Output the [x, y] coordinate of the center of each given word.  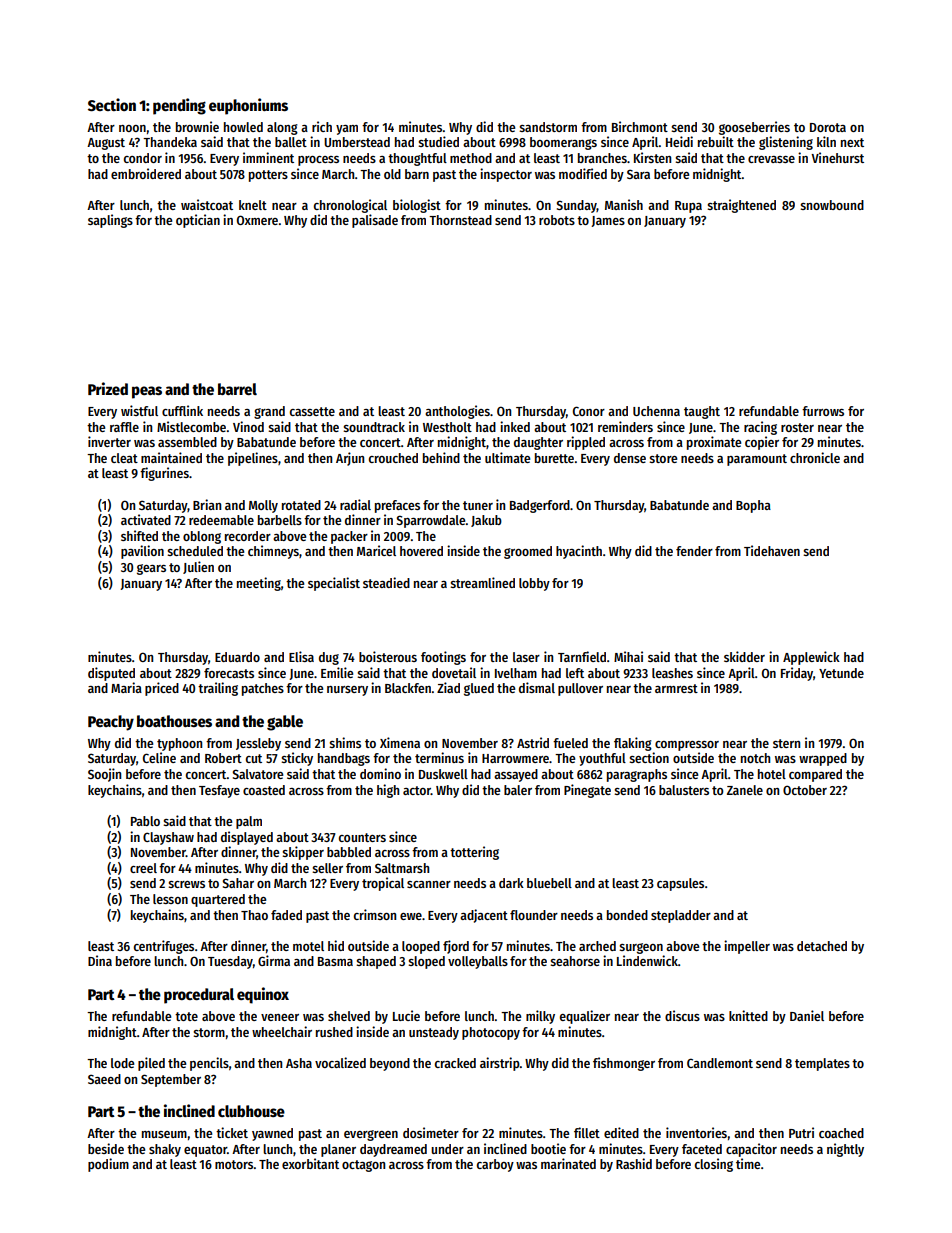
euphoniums [248, 106]
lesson [170, 899]
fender [694, 551]
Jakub [486, 521]
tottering [474, 853]
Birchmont [640, 126]
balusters [684, 790]
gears [151, 569]
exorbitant [310, 1163]
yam [347, 130]
